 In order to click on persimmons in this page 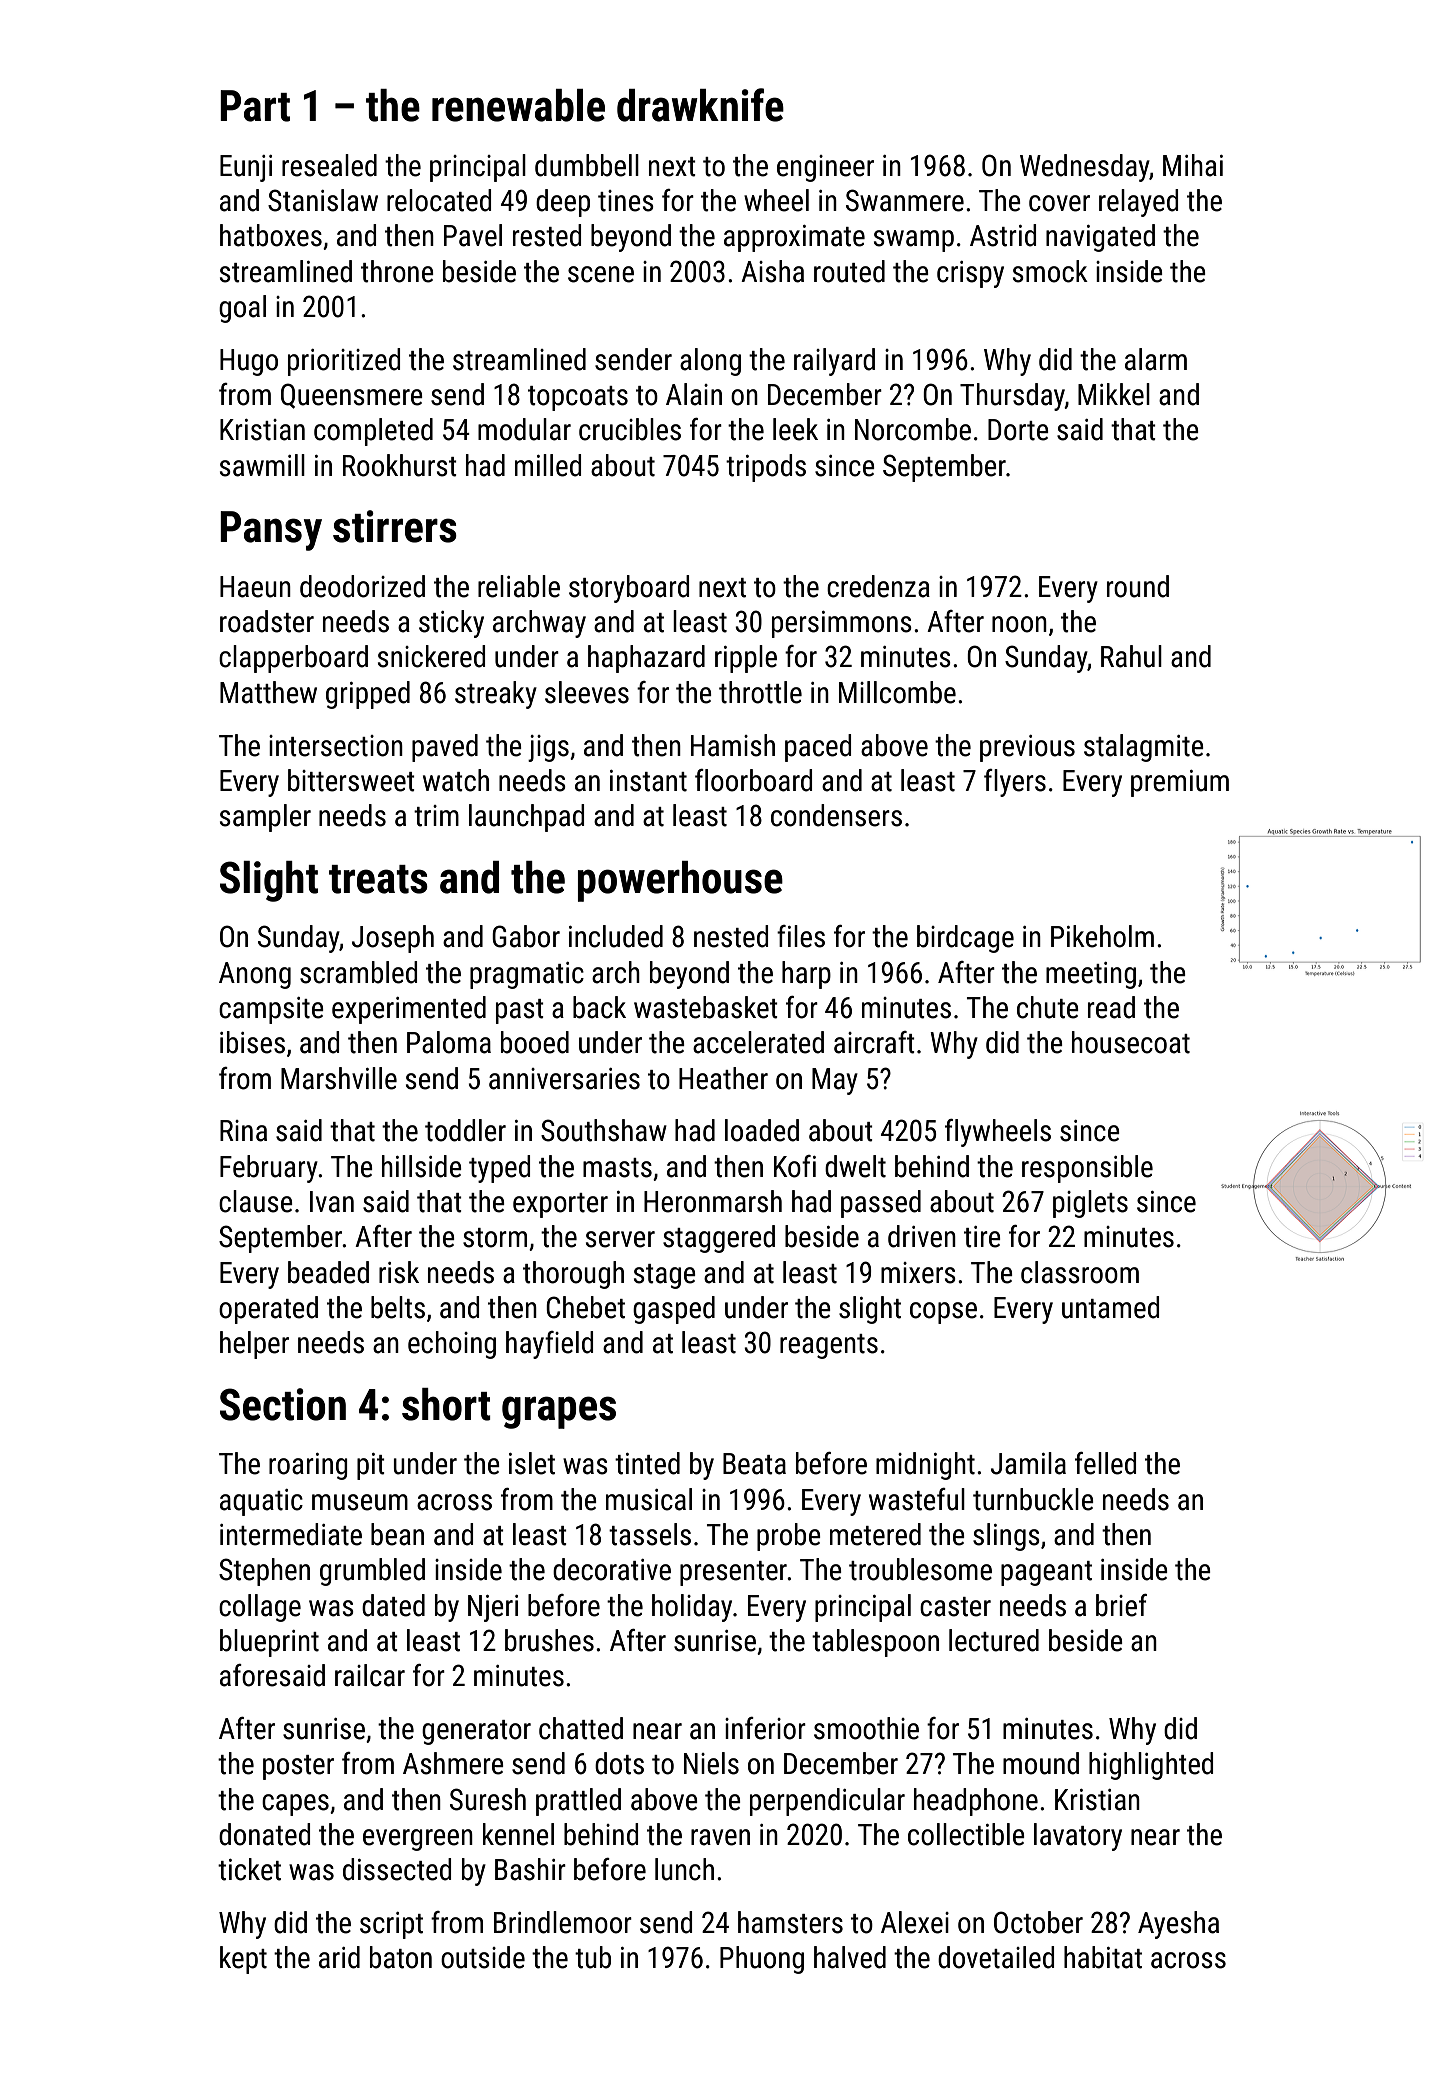, I will do `click(842, 624)`.
